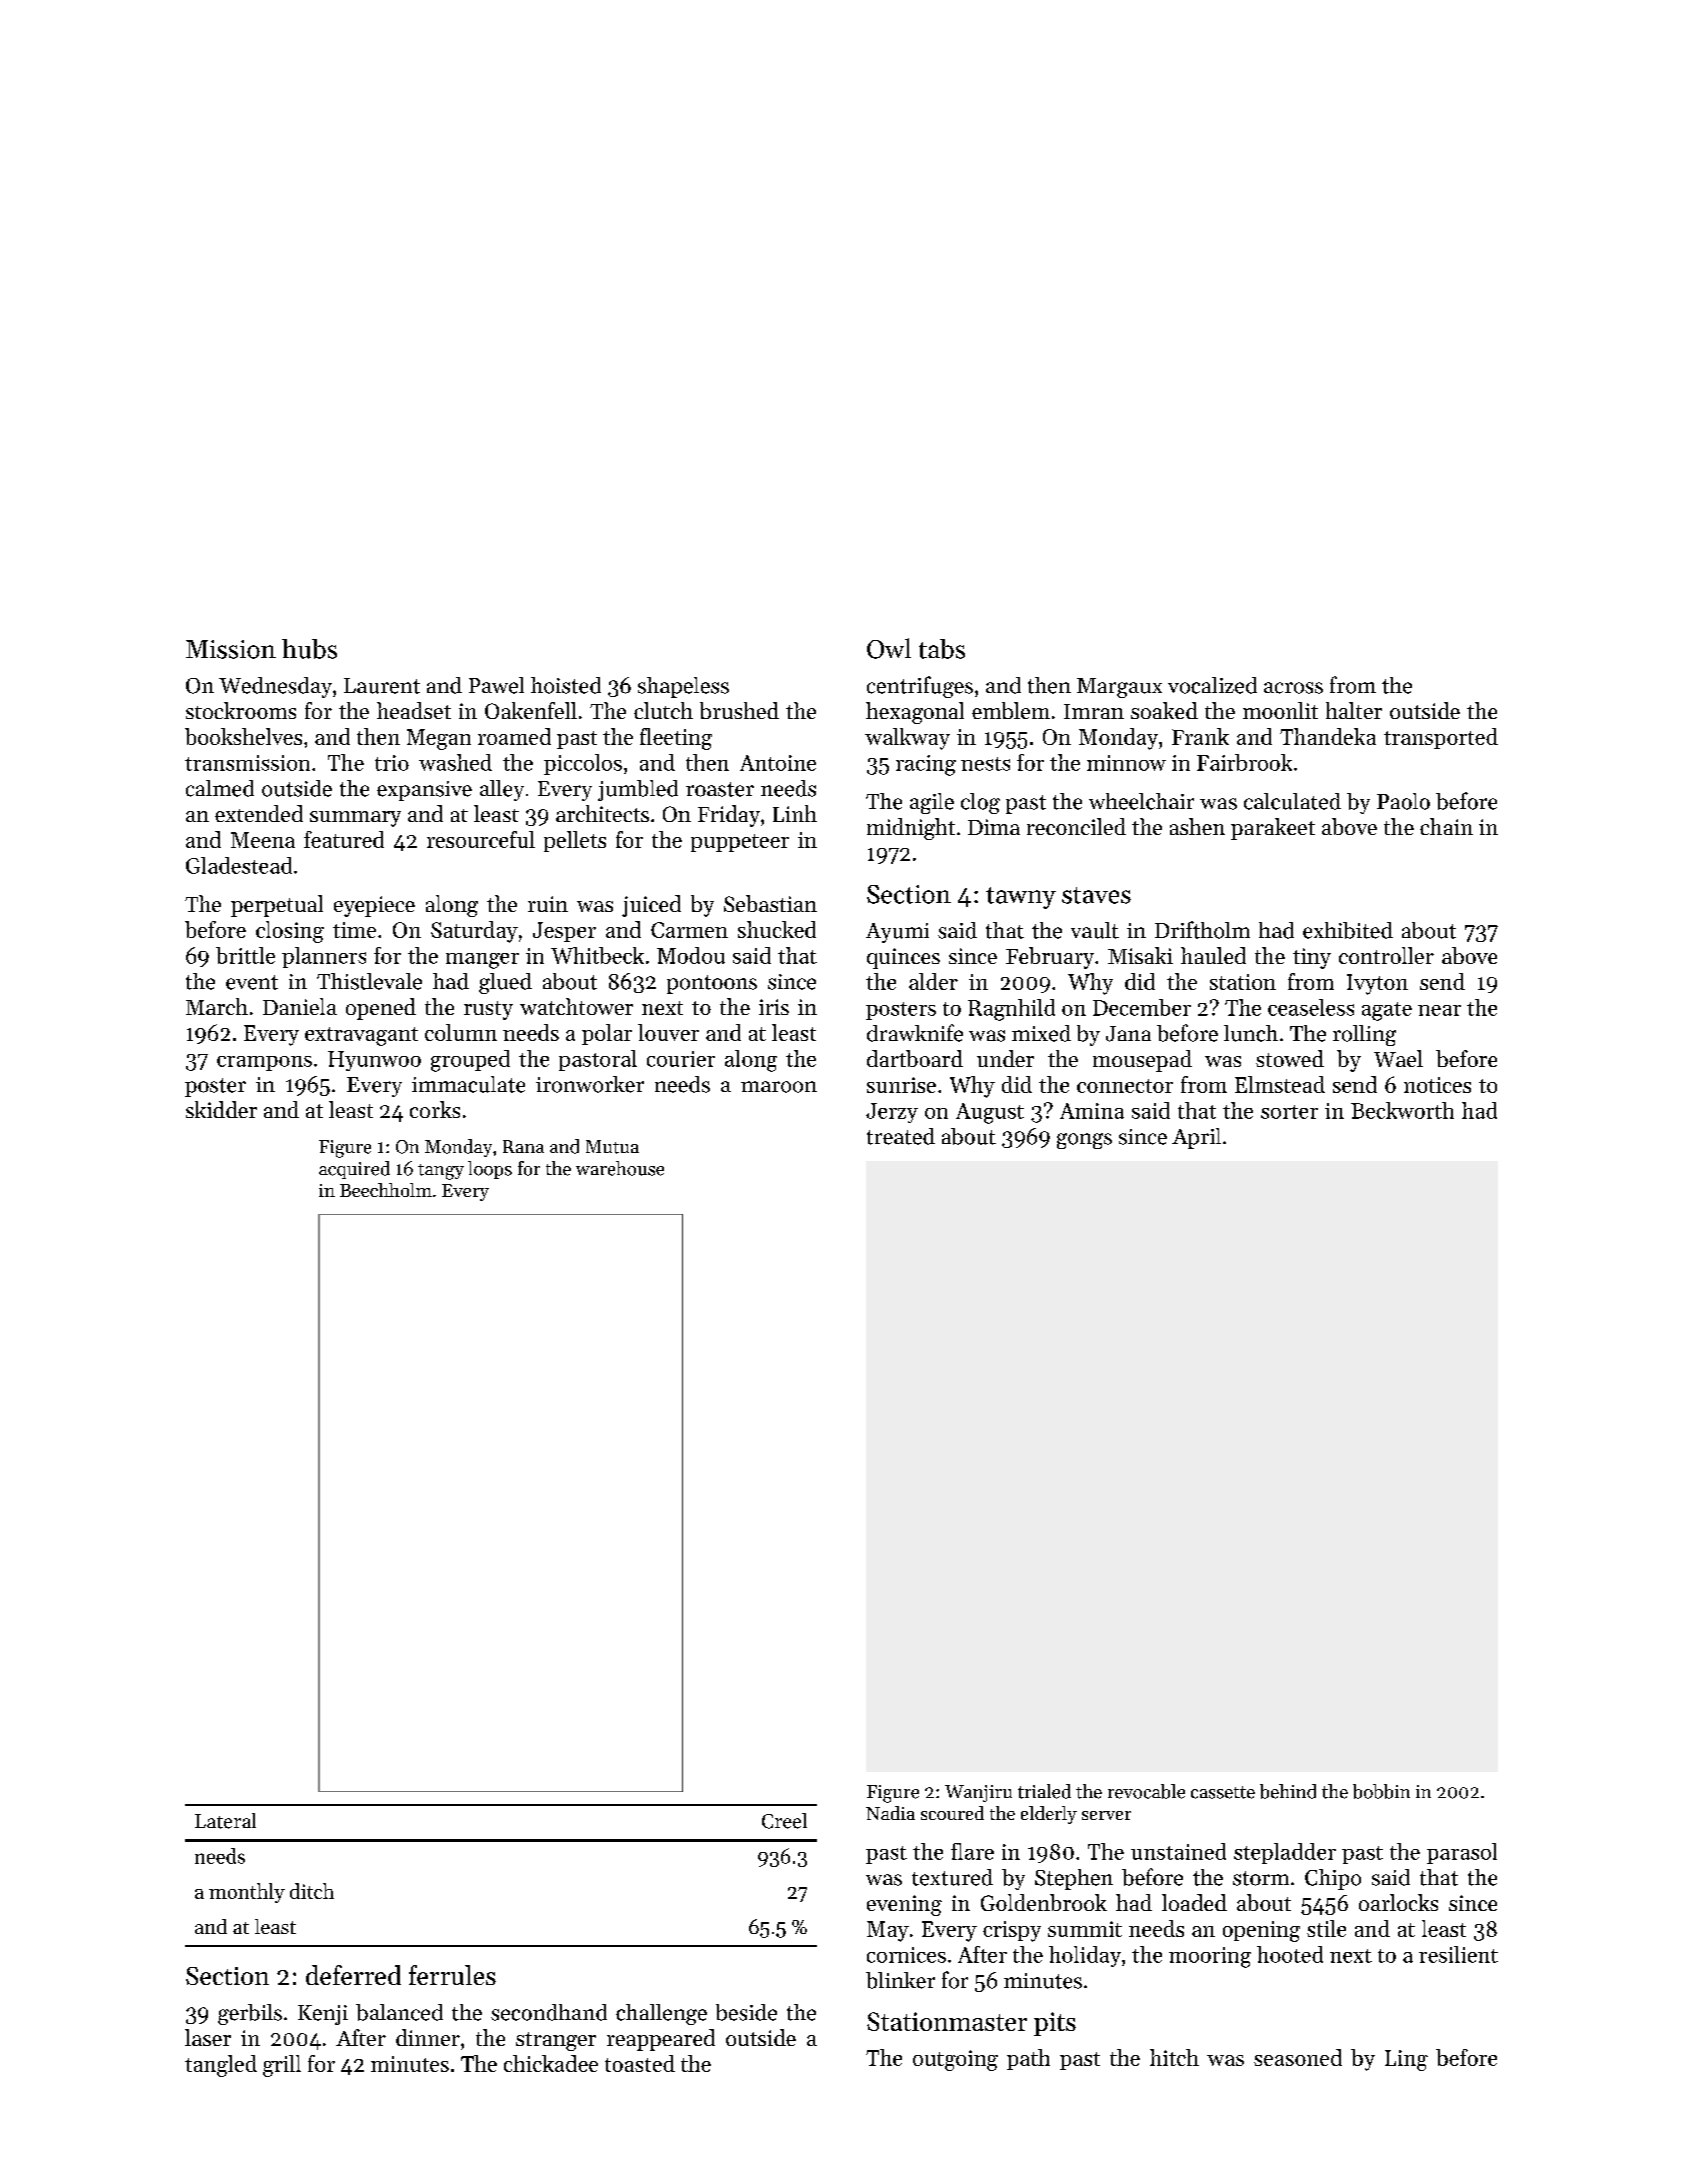  I want to click on stowed, so click(1290, 1058).
